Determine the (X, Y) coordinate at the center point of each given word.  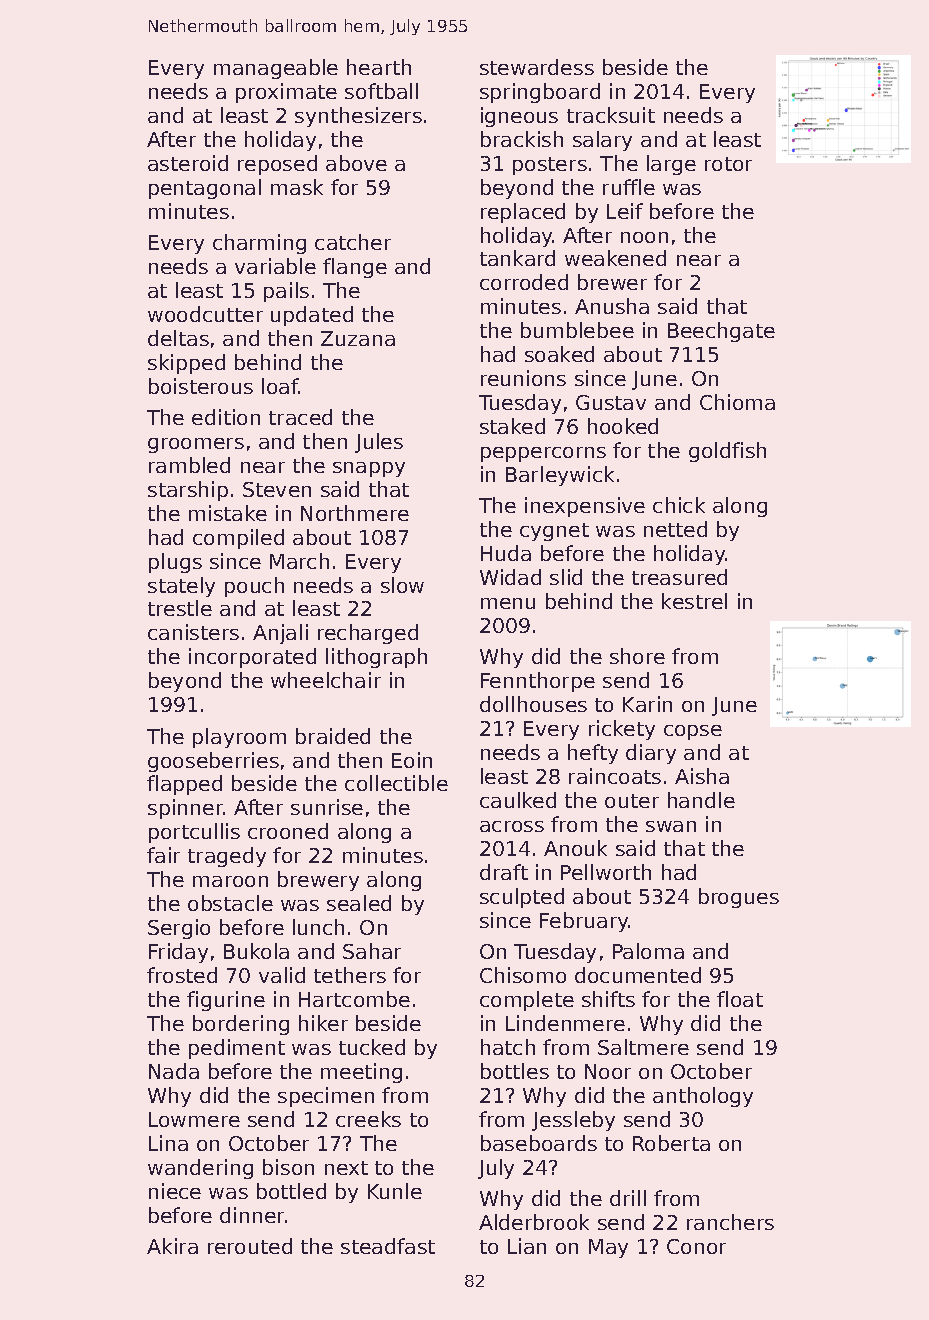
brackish (522, 139)
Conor (696, 1246)
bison (288, 1167)
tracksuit (611, 115)
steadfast (388, 1246)
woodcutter (205, 314)
